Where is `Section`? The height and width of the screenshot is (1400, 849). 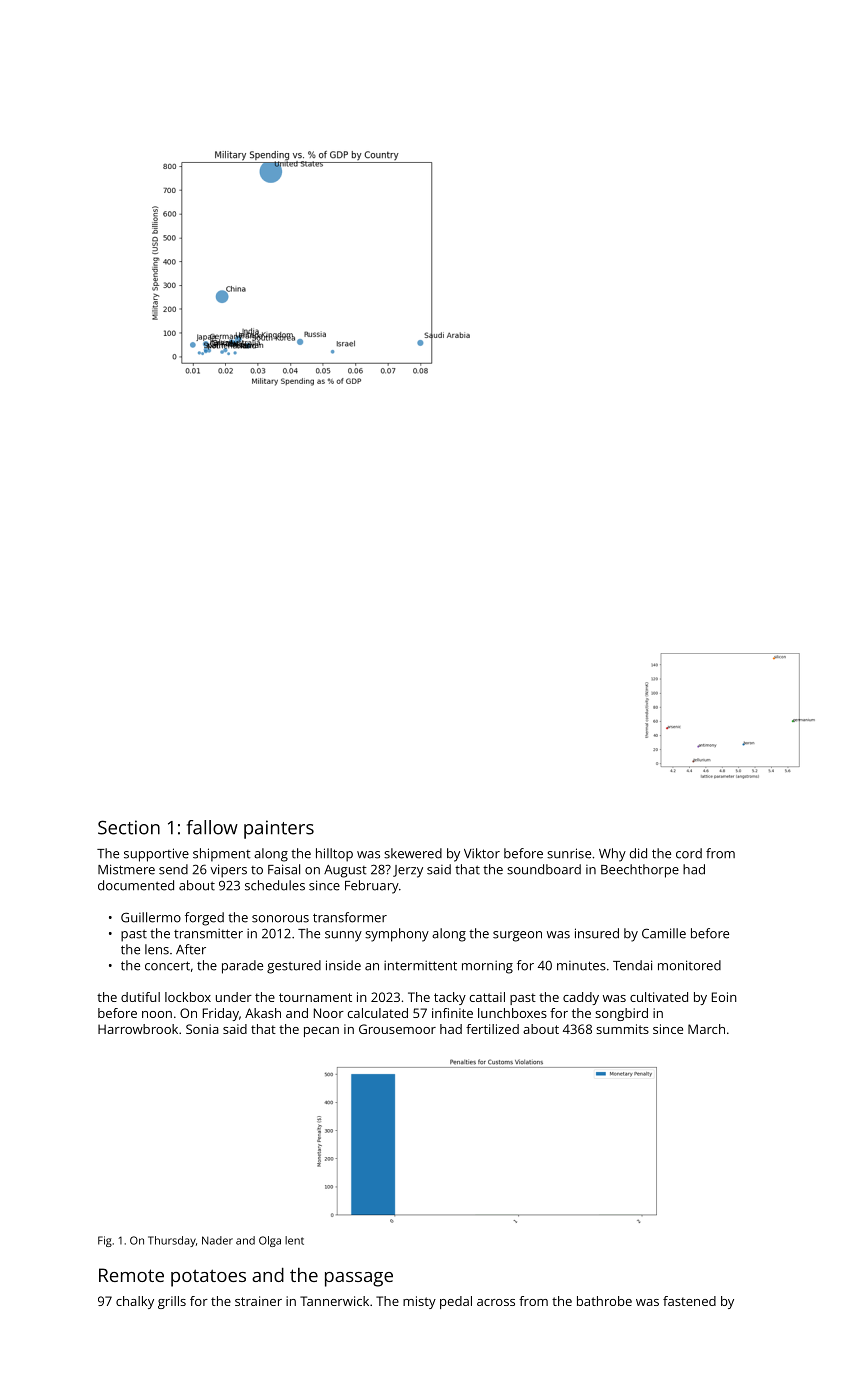 Section is located at coordinates (129, 827).
